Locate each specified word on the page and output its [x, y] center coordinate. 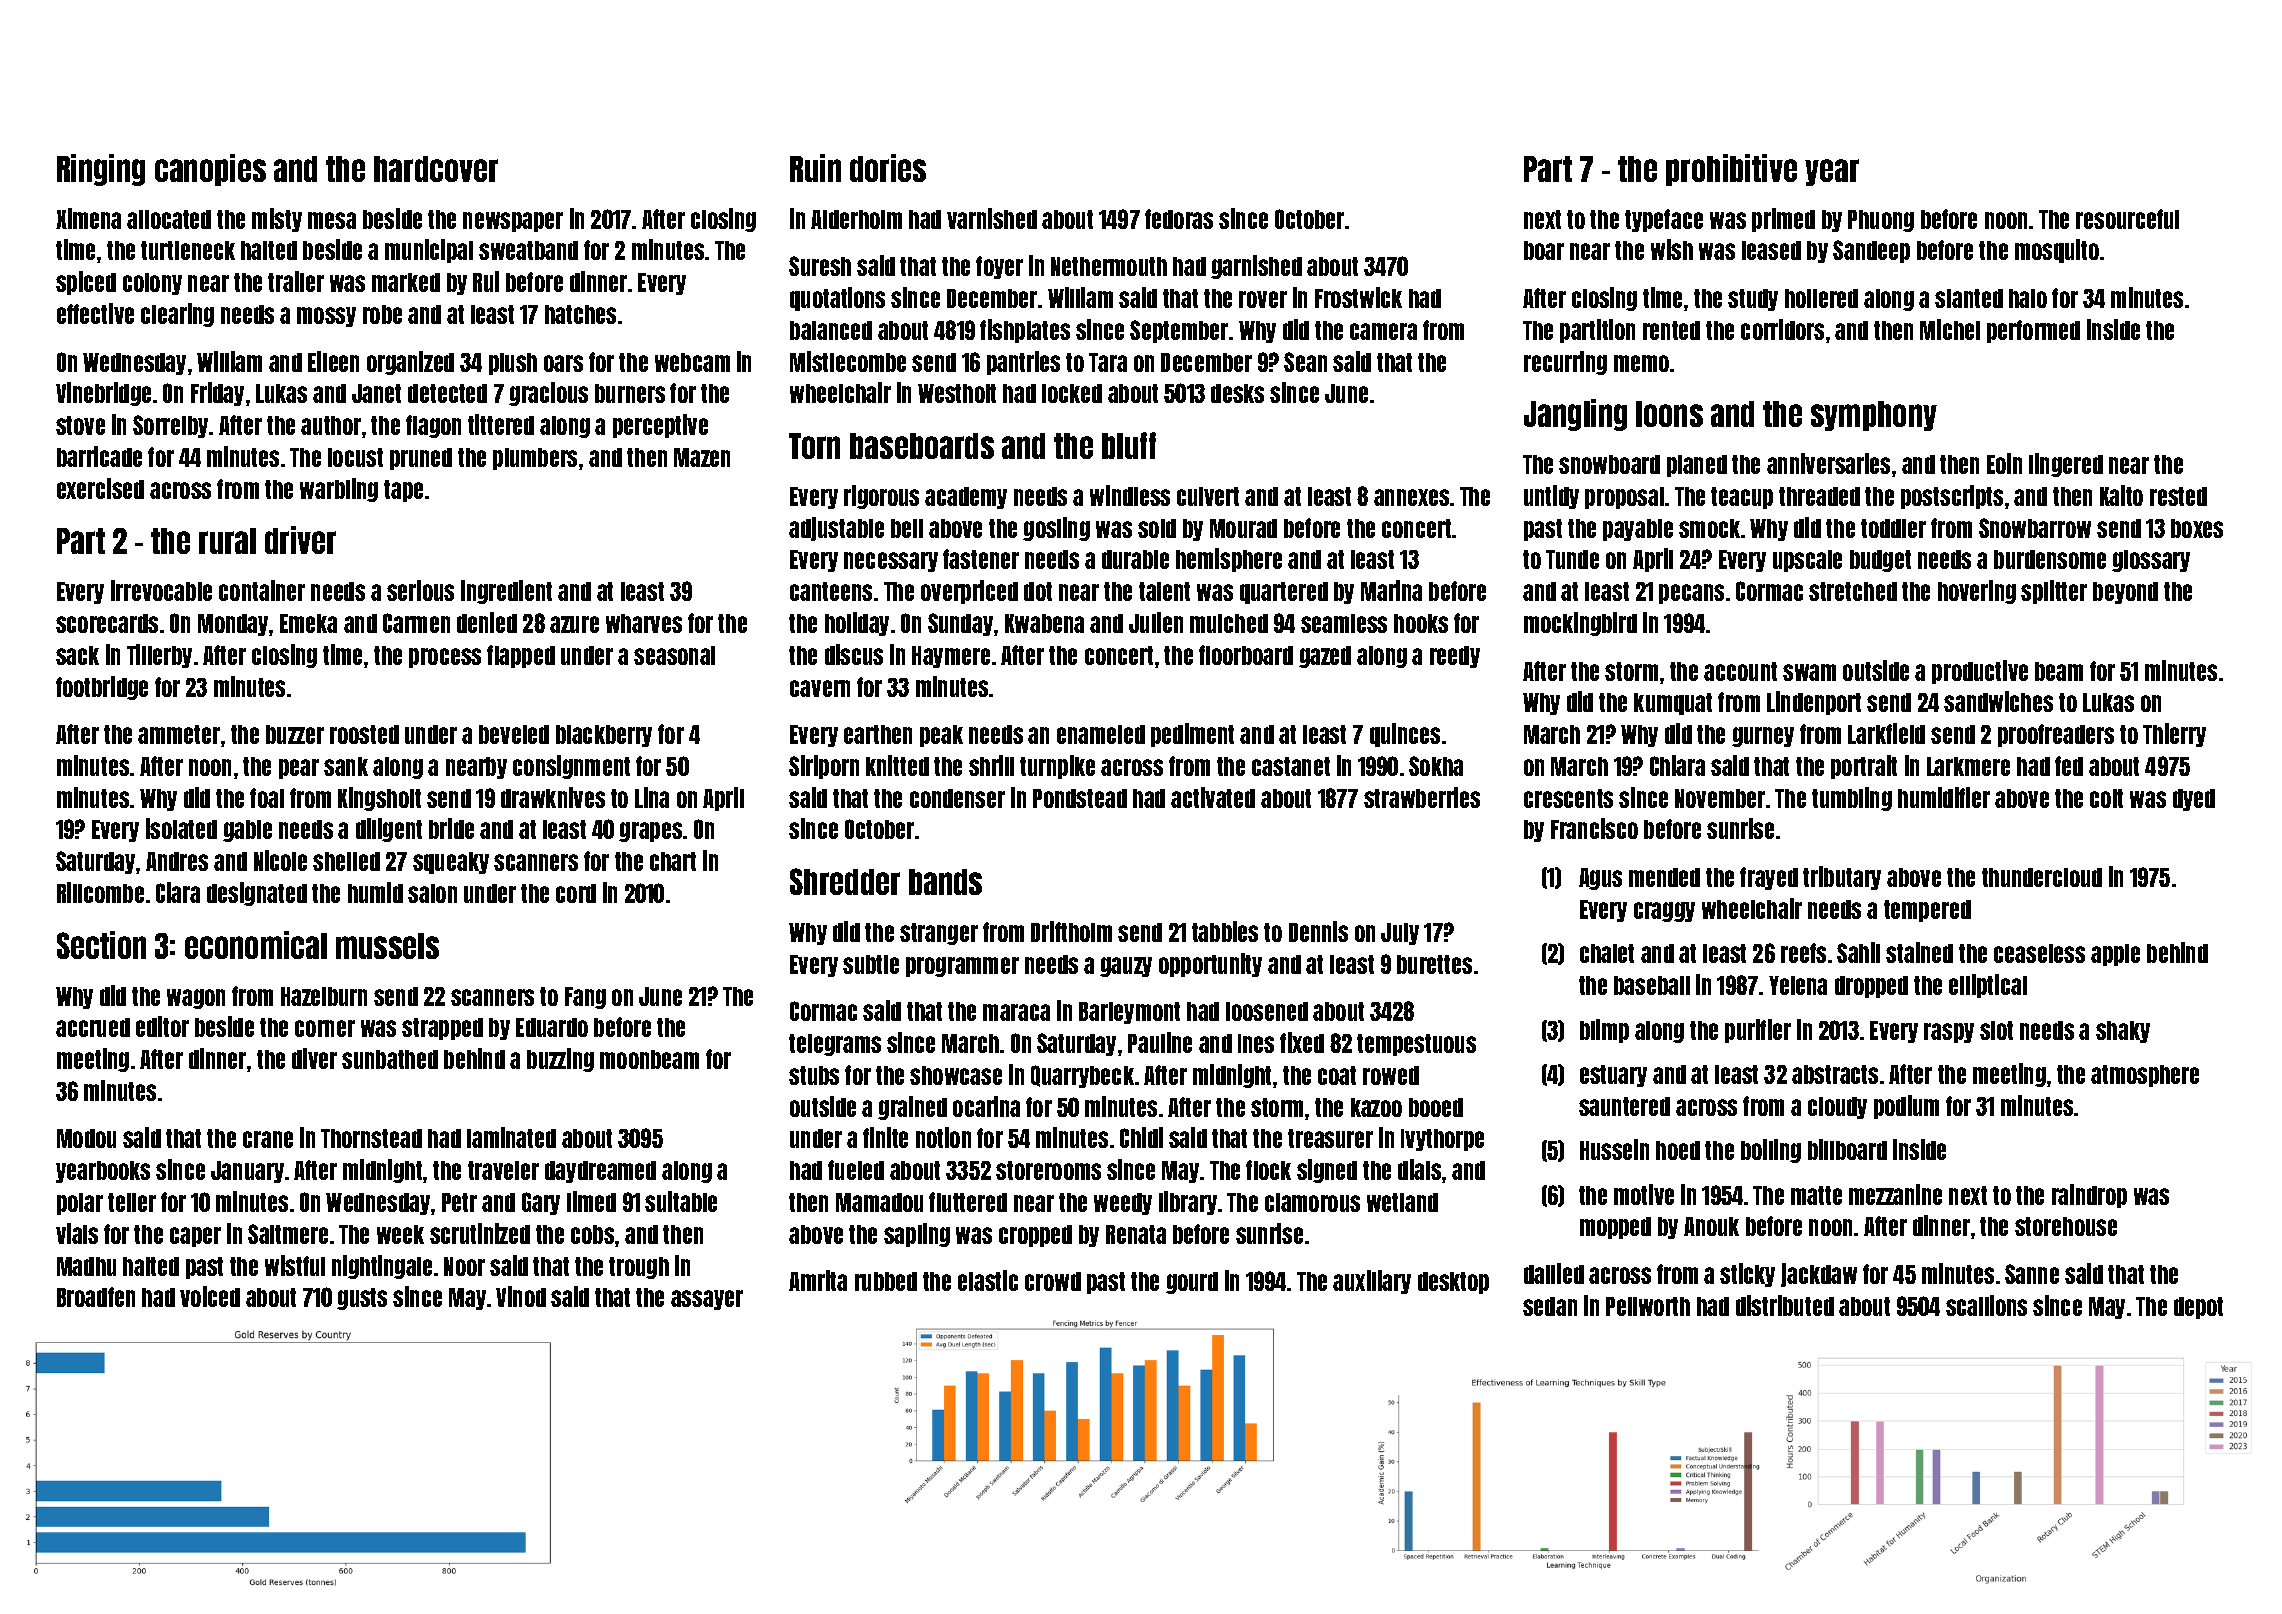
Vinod [521, 1296]
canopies [210, 170]
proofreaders [2056, 735]
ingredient [506, 592]
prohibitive [1731, 170]
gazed [1325, 657]
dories [888, 168]
